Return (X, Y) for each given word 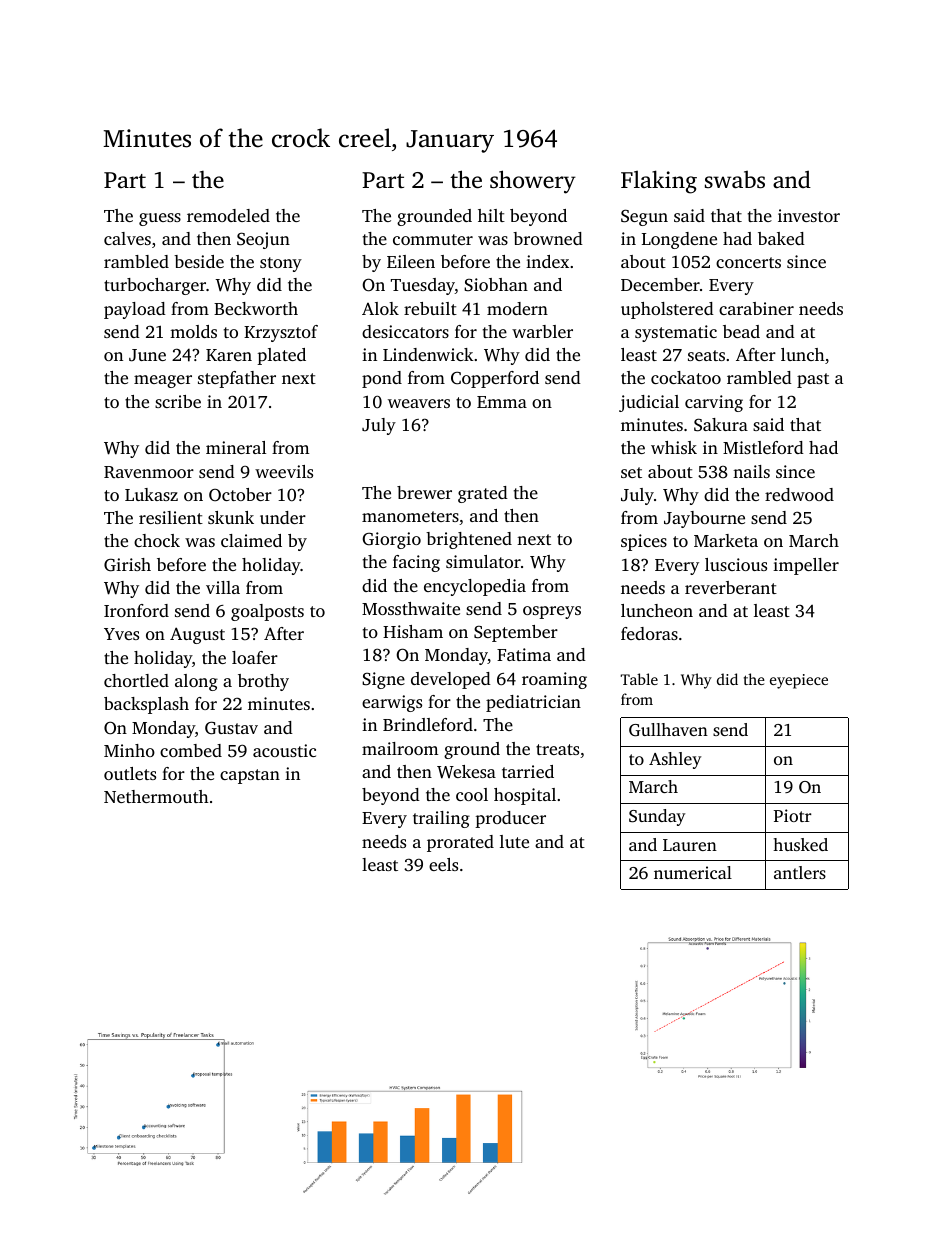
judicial (649, 403)
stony (281, 264)
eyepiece (799, 681)
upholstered (667, 310)
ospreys (552, 612)
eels (443, 864)
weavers (419, 403)
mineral (236, 447)
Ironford (136, 610)
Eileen (411, 261)
